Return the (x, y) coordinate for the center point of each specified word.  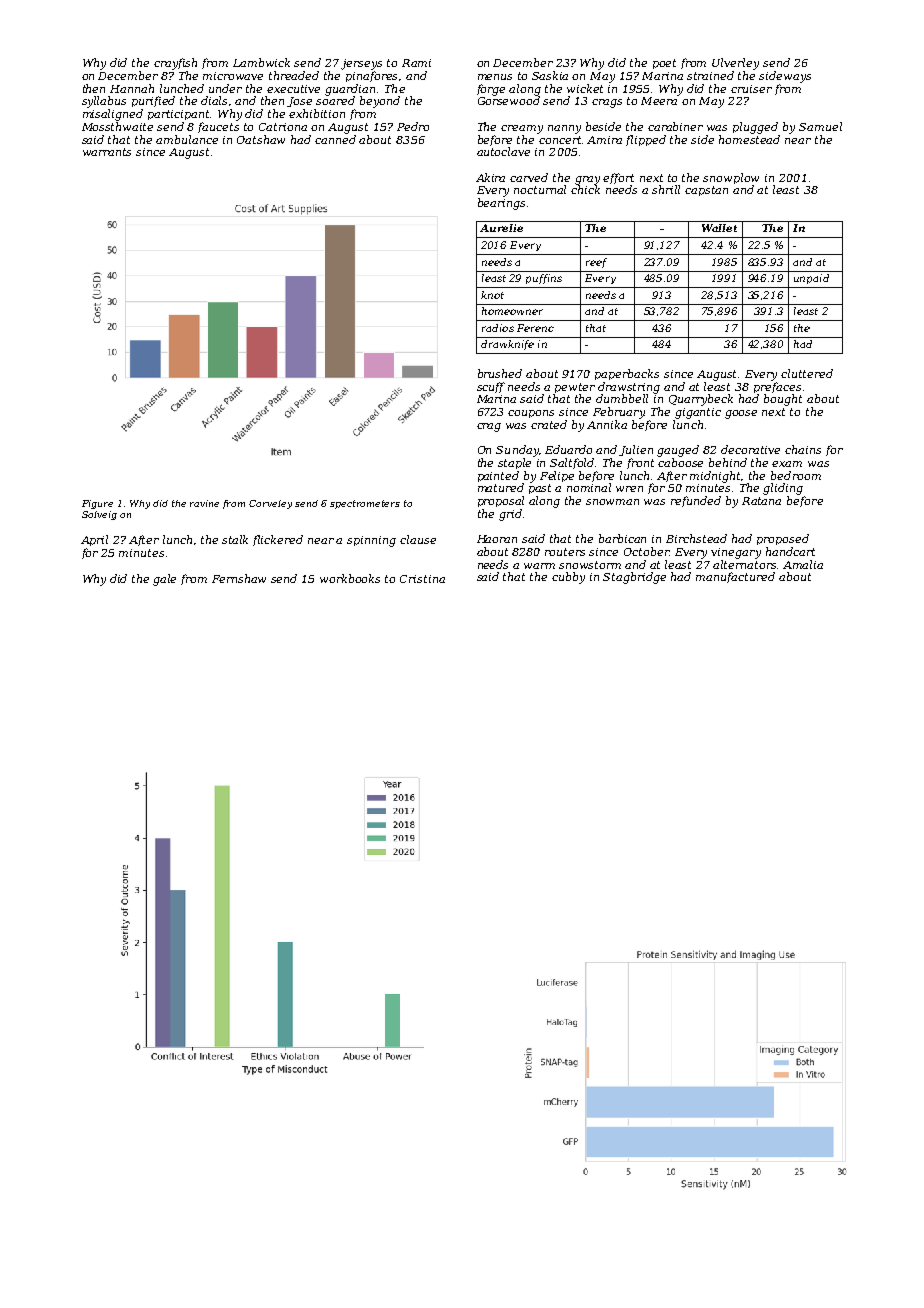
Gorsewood (509, 100)
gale (164, 580)
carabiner (675, 126)
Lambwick (261, 62)
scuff (491, 387)
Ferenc (535, 328)
